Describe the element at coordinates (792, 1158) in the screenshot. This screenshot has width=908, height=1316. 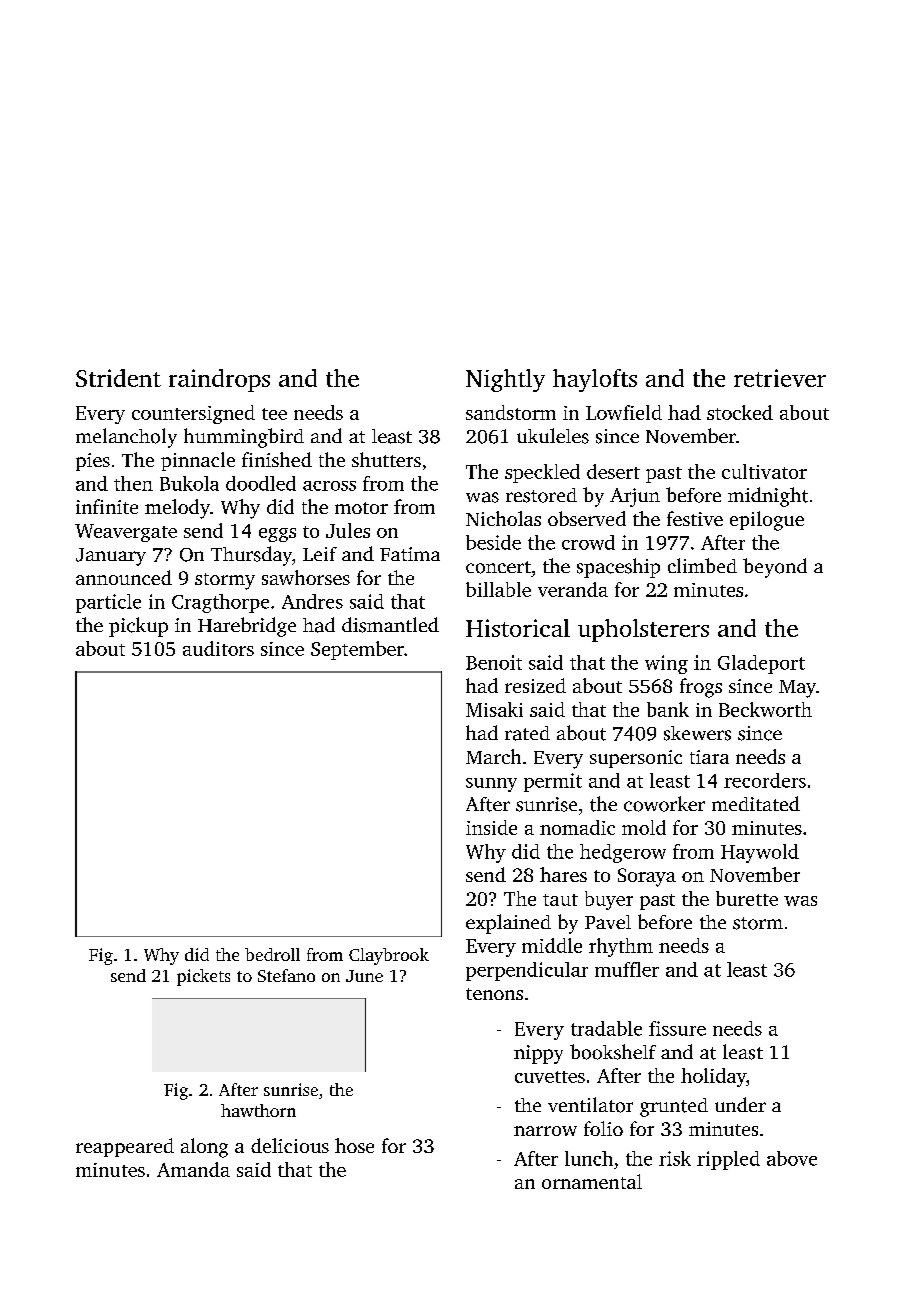
I see `above` at that location.
